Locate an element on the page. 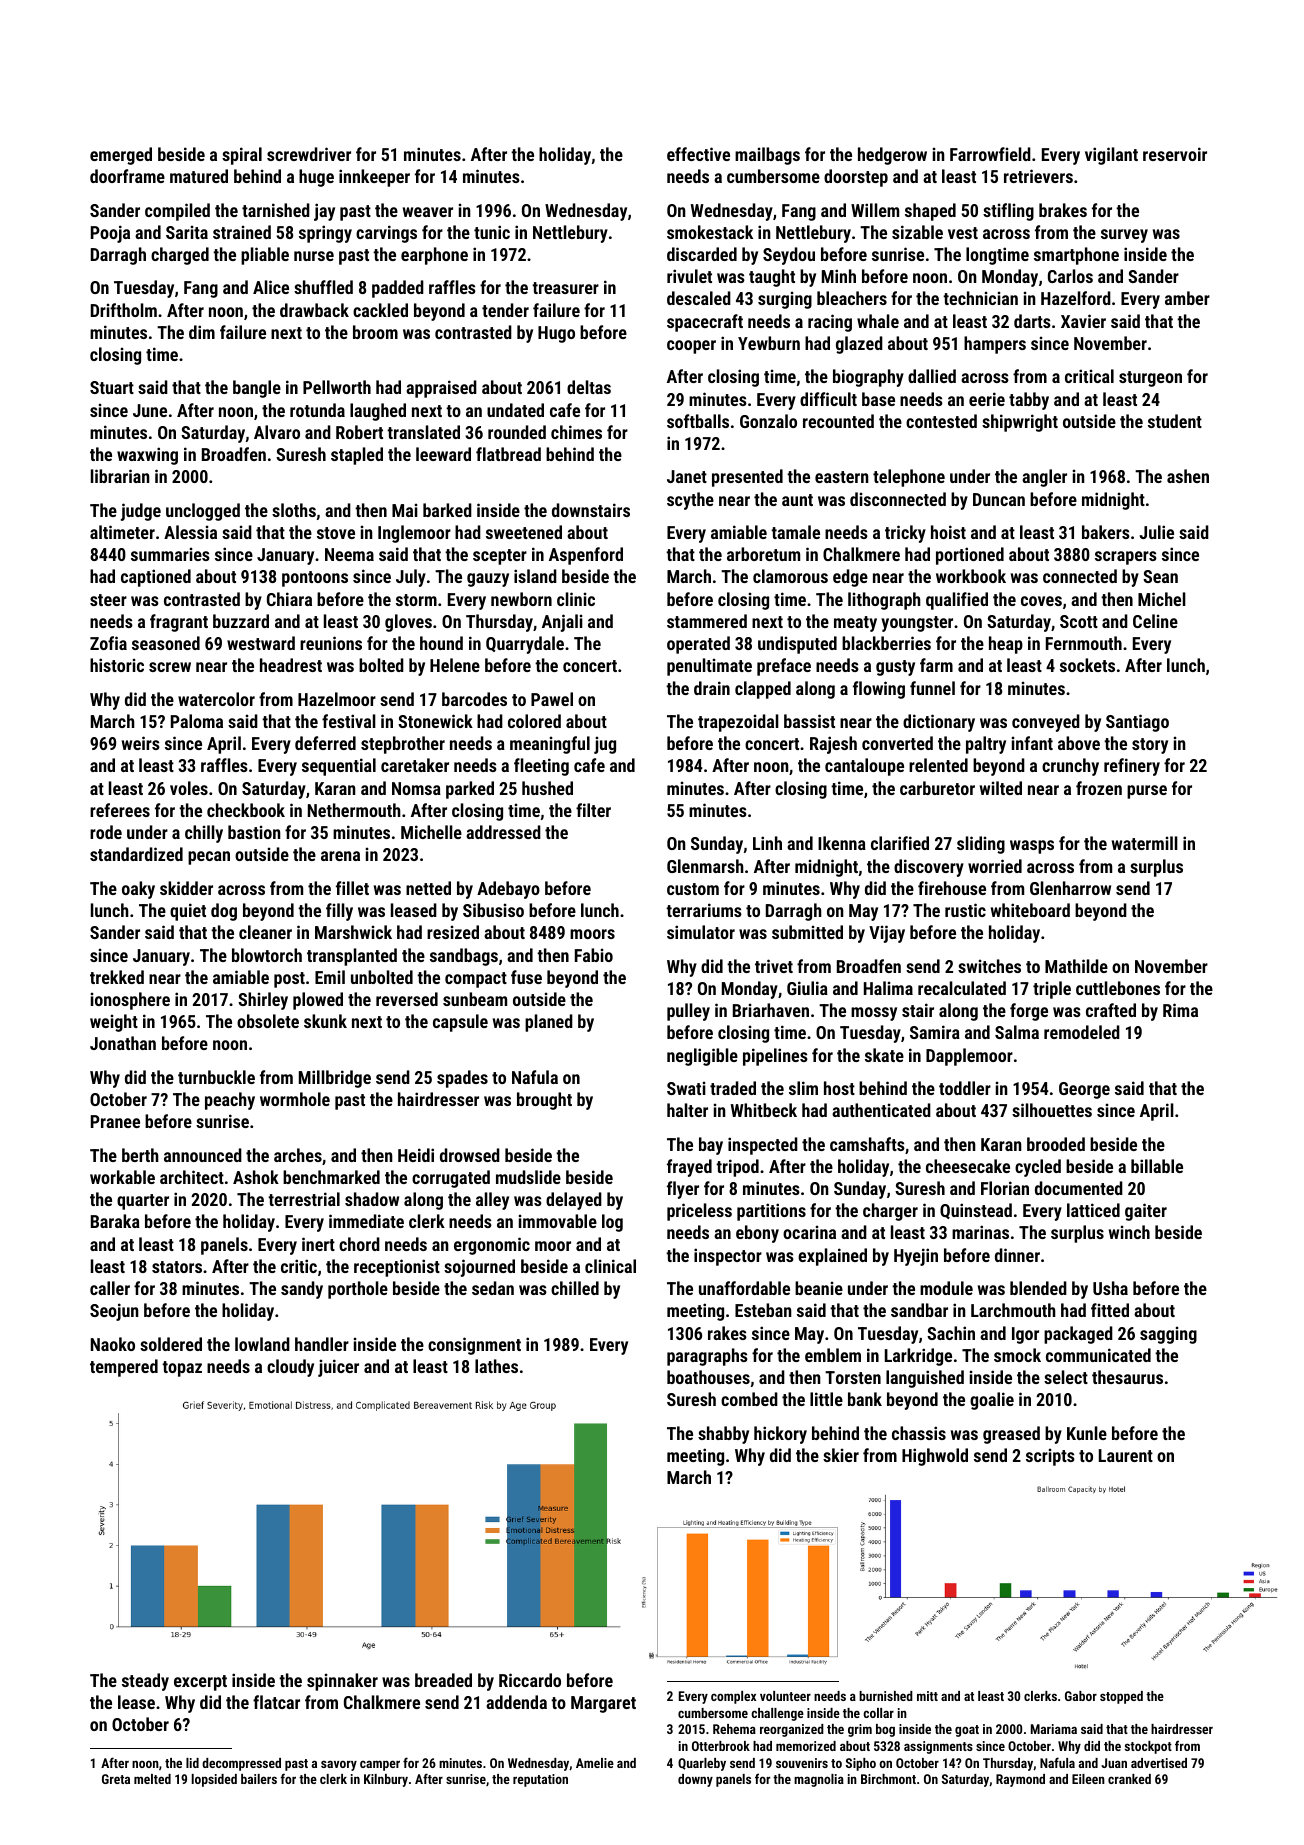 The width and height of the image is (1304, 1845). cloudy is located at coordinates (290, 1368).
